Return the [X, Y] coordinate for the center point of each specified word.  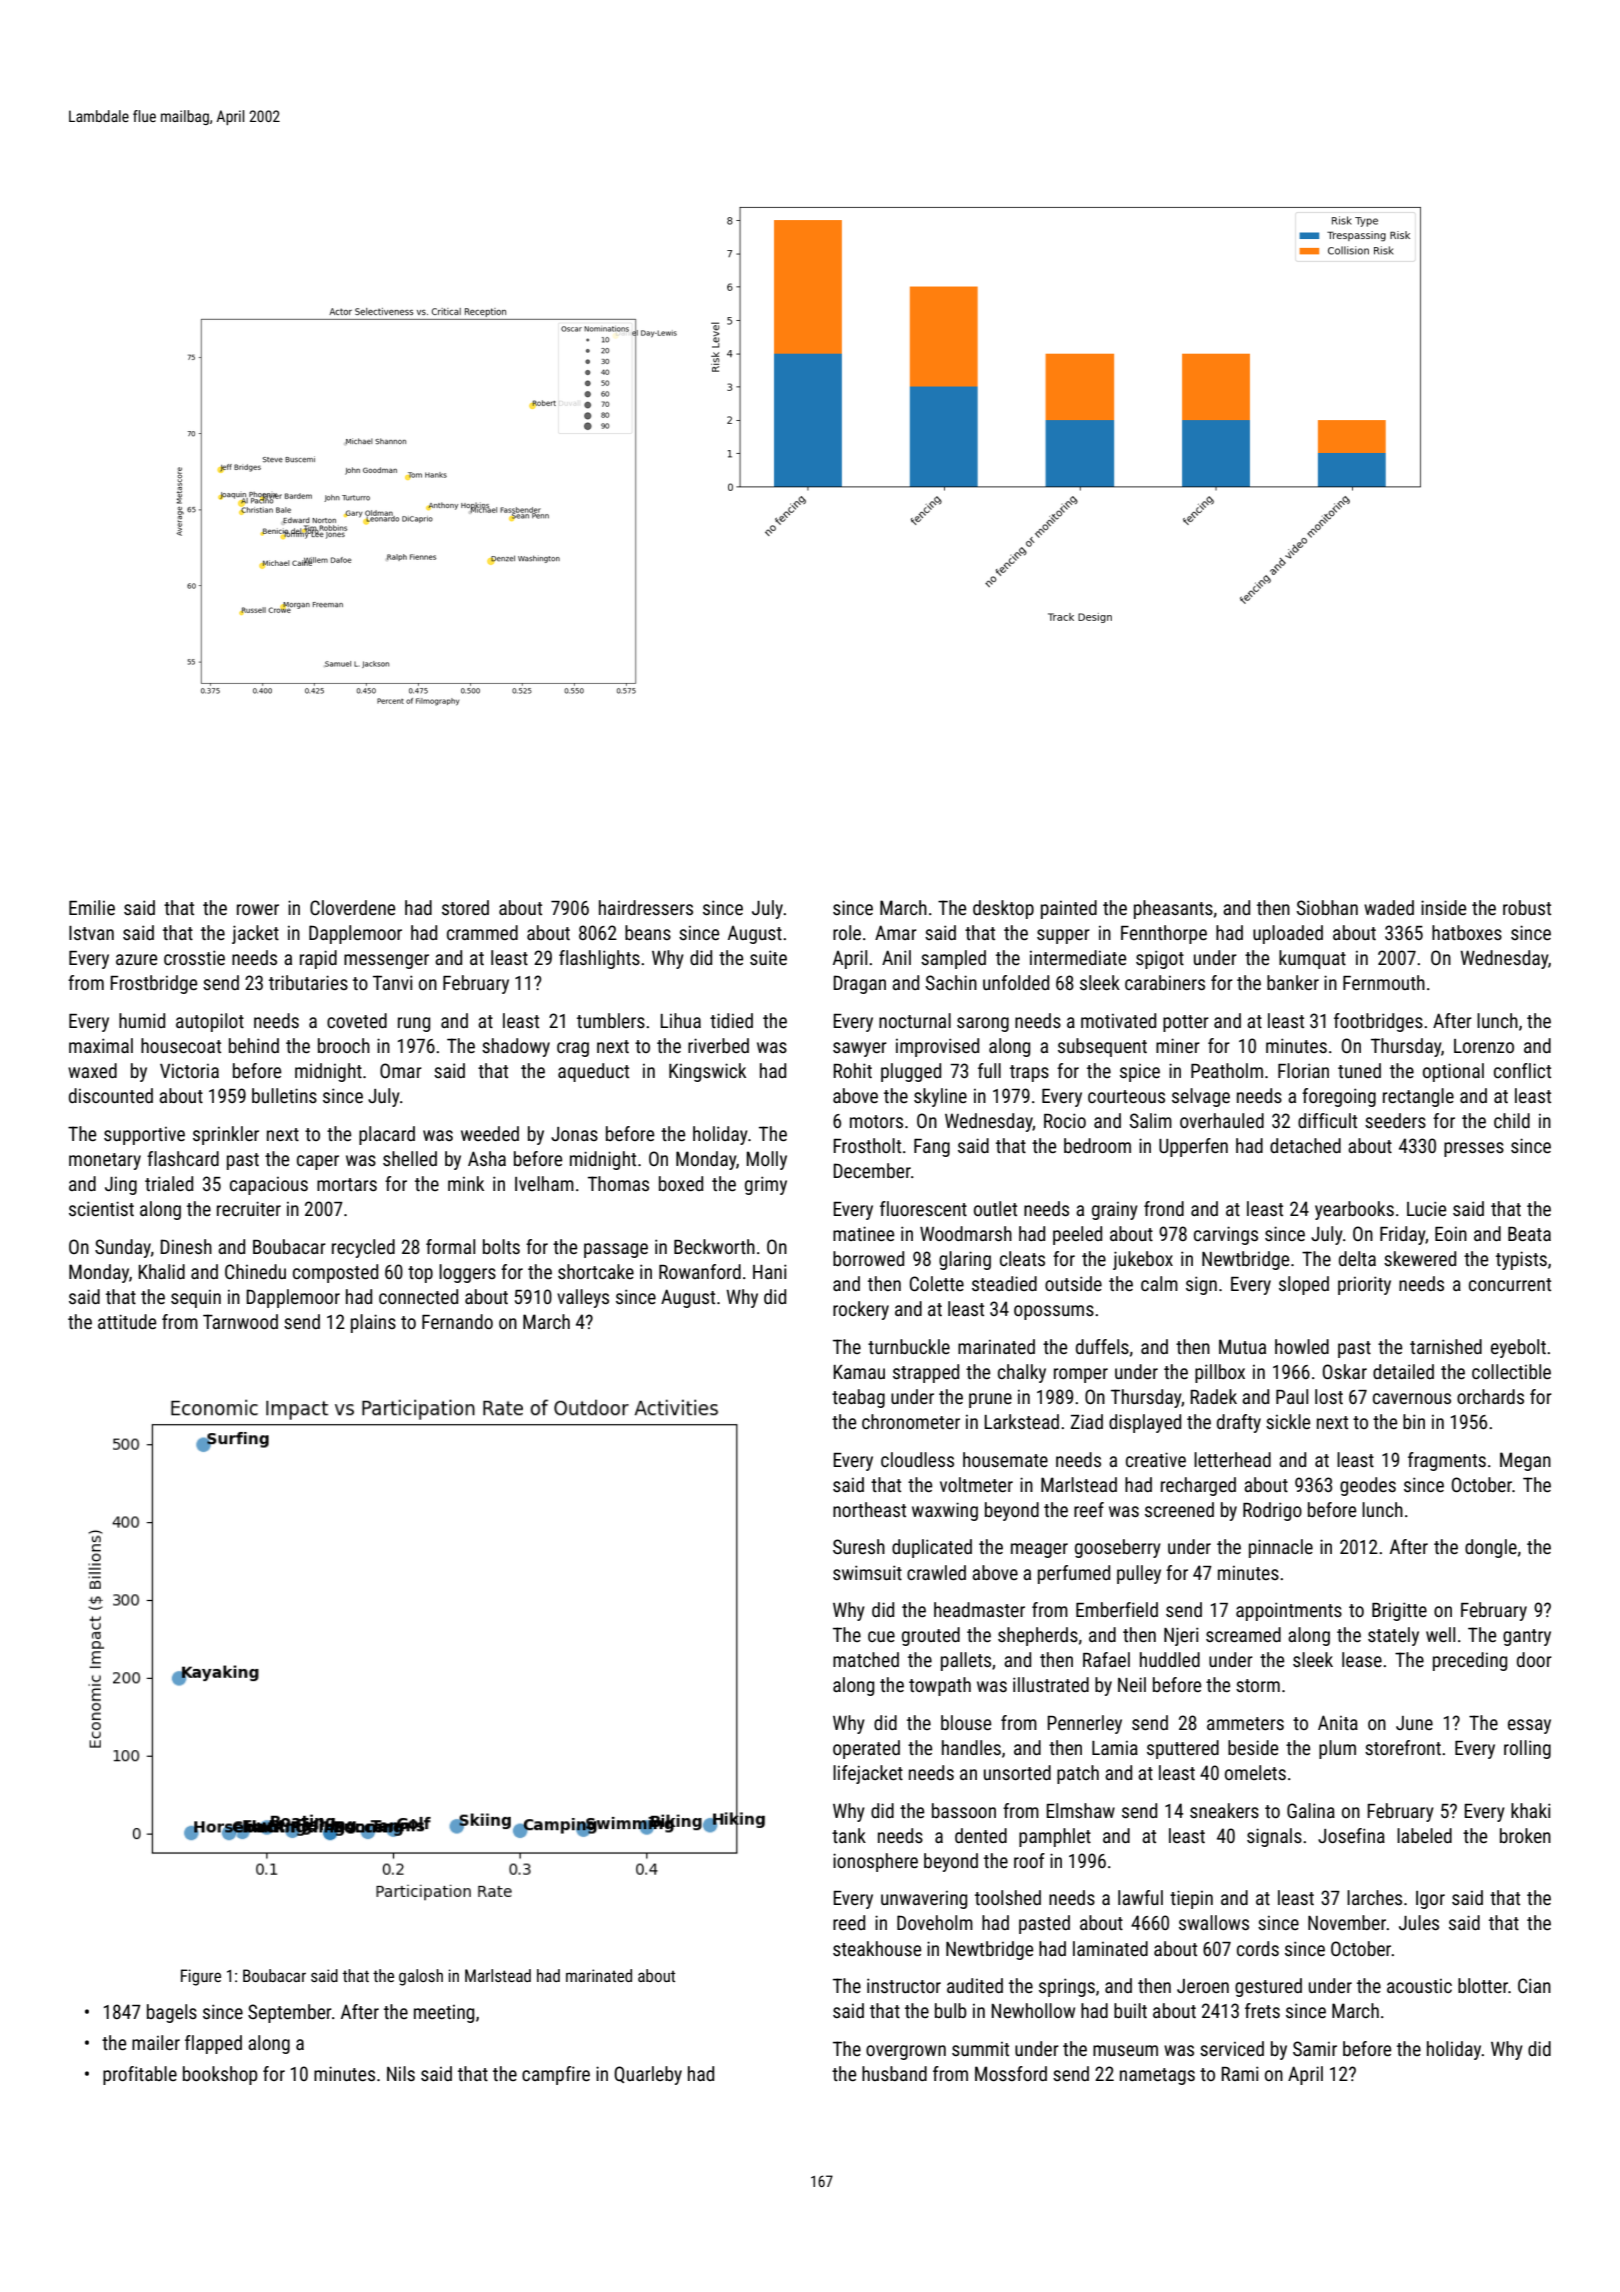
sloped [1304, 1285]
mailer [156, 2042]
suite [768, 957]
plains [373, 1323]
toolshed [1008, 1897]
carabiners [1165, 982]
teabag [858, 1398]
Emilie [92, 907]
